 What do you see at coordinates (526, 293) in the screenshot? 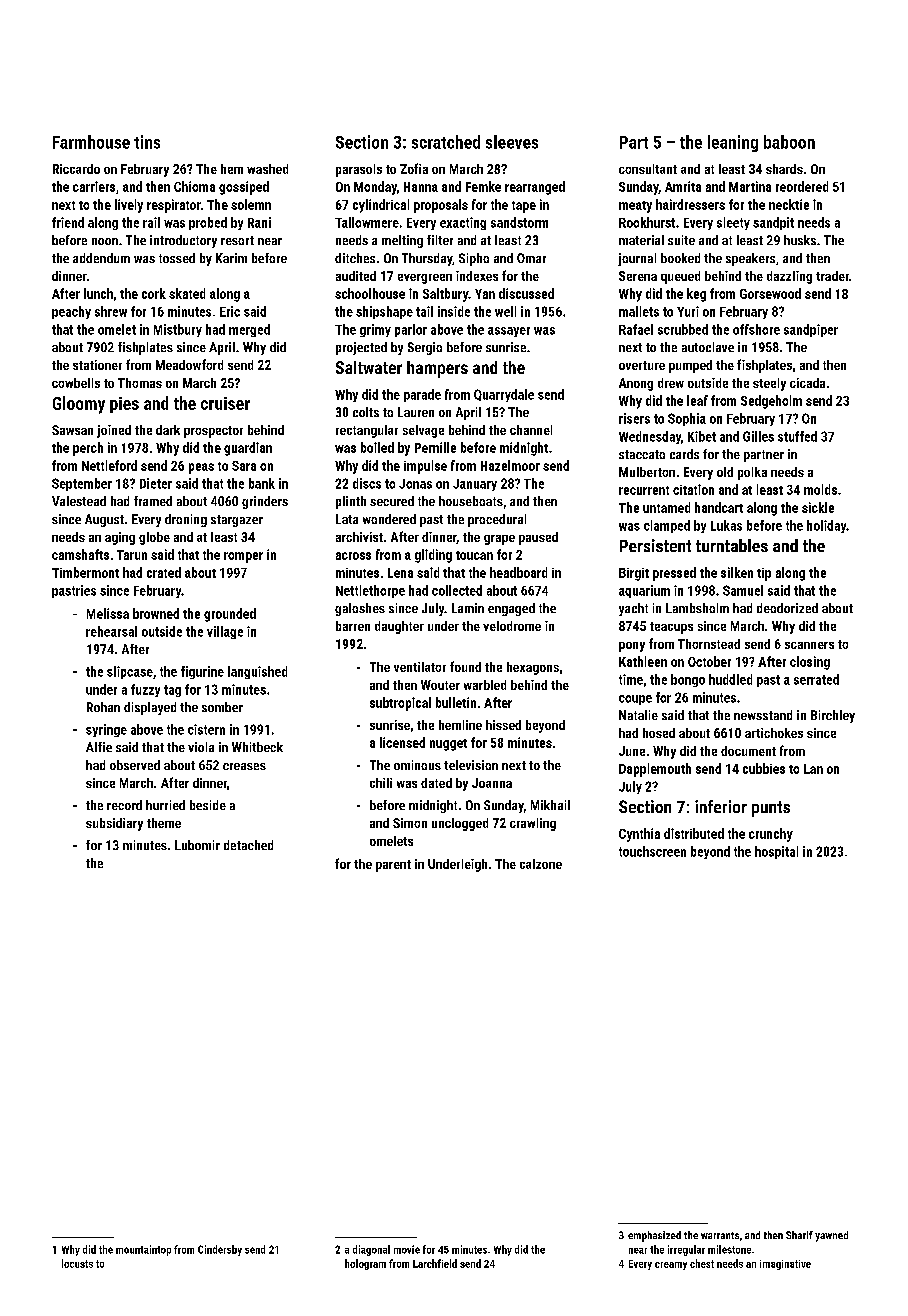
I see `discussed` at bounding box center [526, 293].
